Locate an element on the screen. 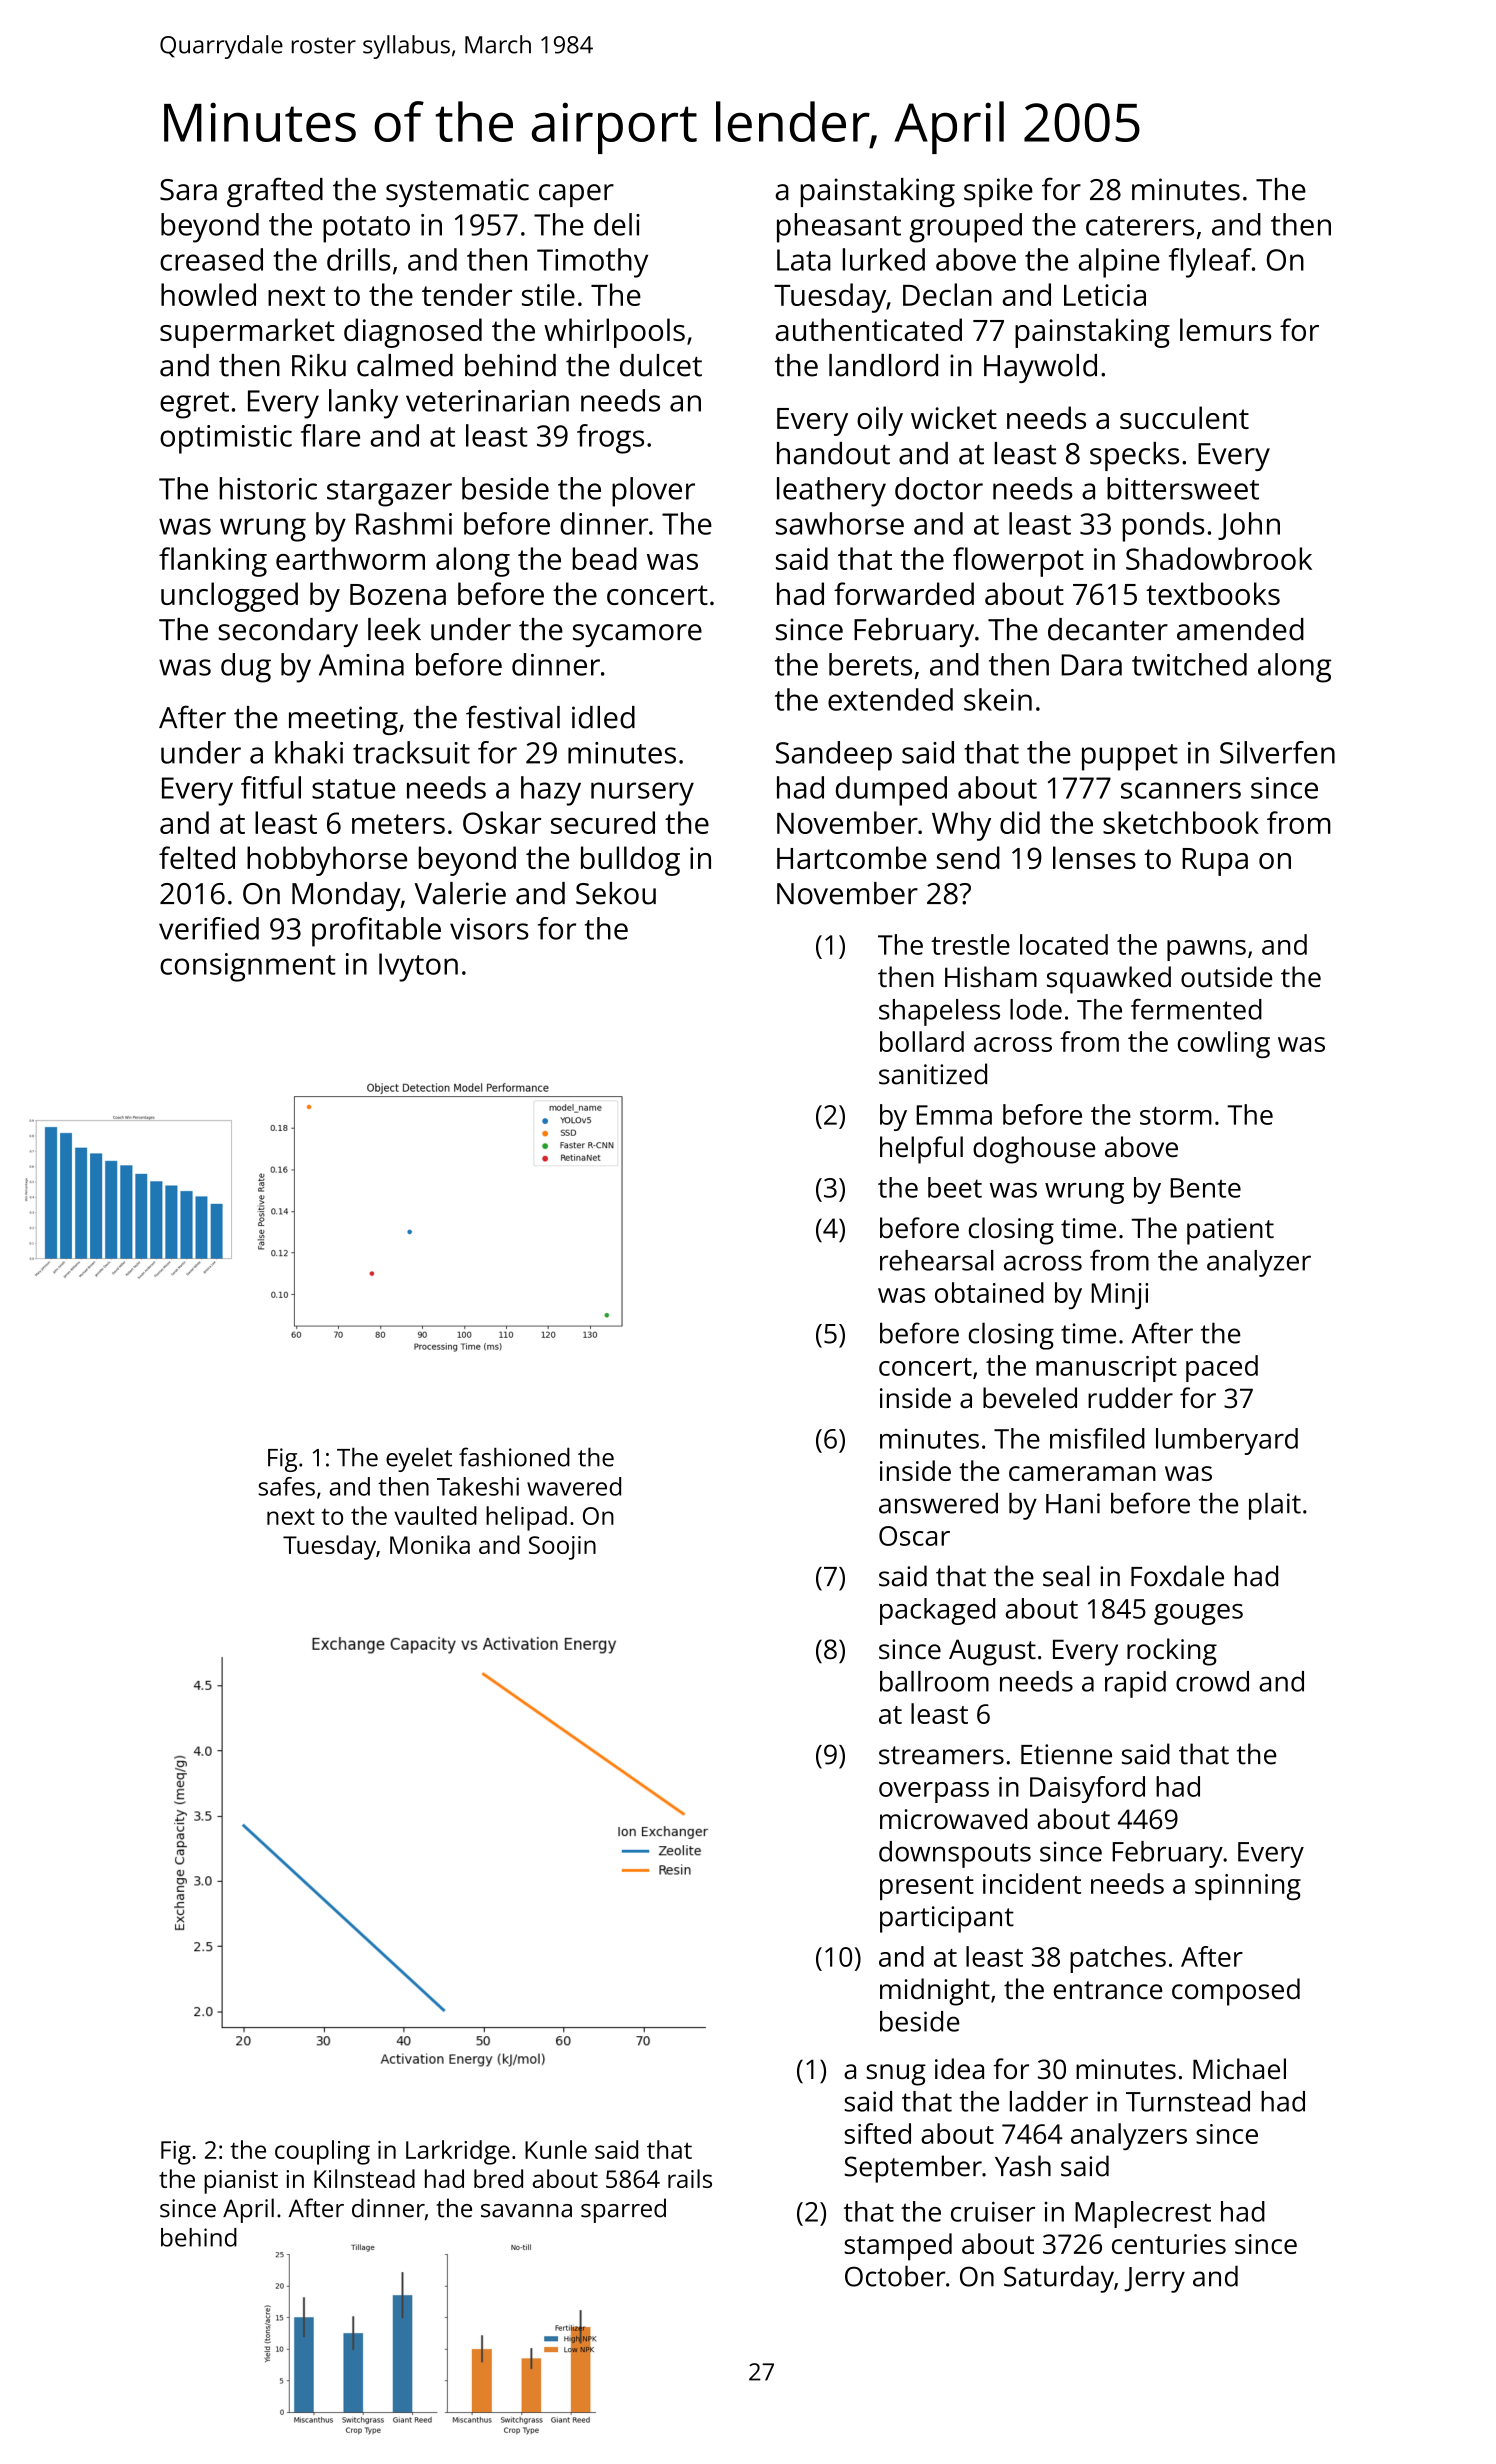 This screenshot has height=2464, width=1496. seal is located at coordinates (1066, 1576).
